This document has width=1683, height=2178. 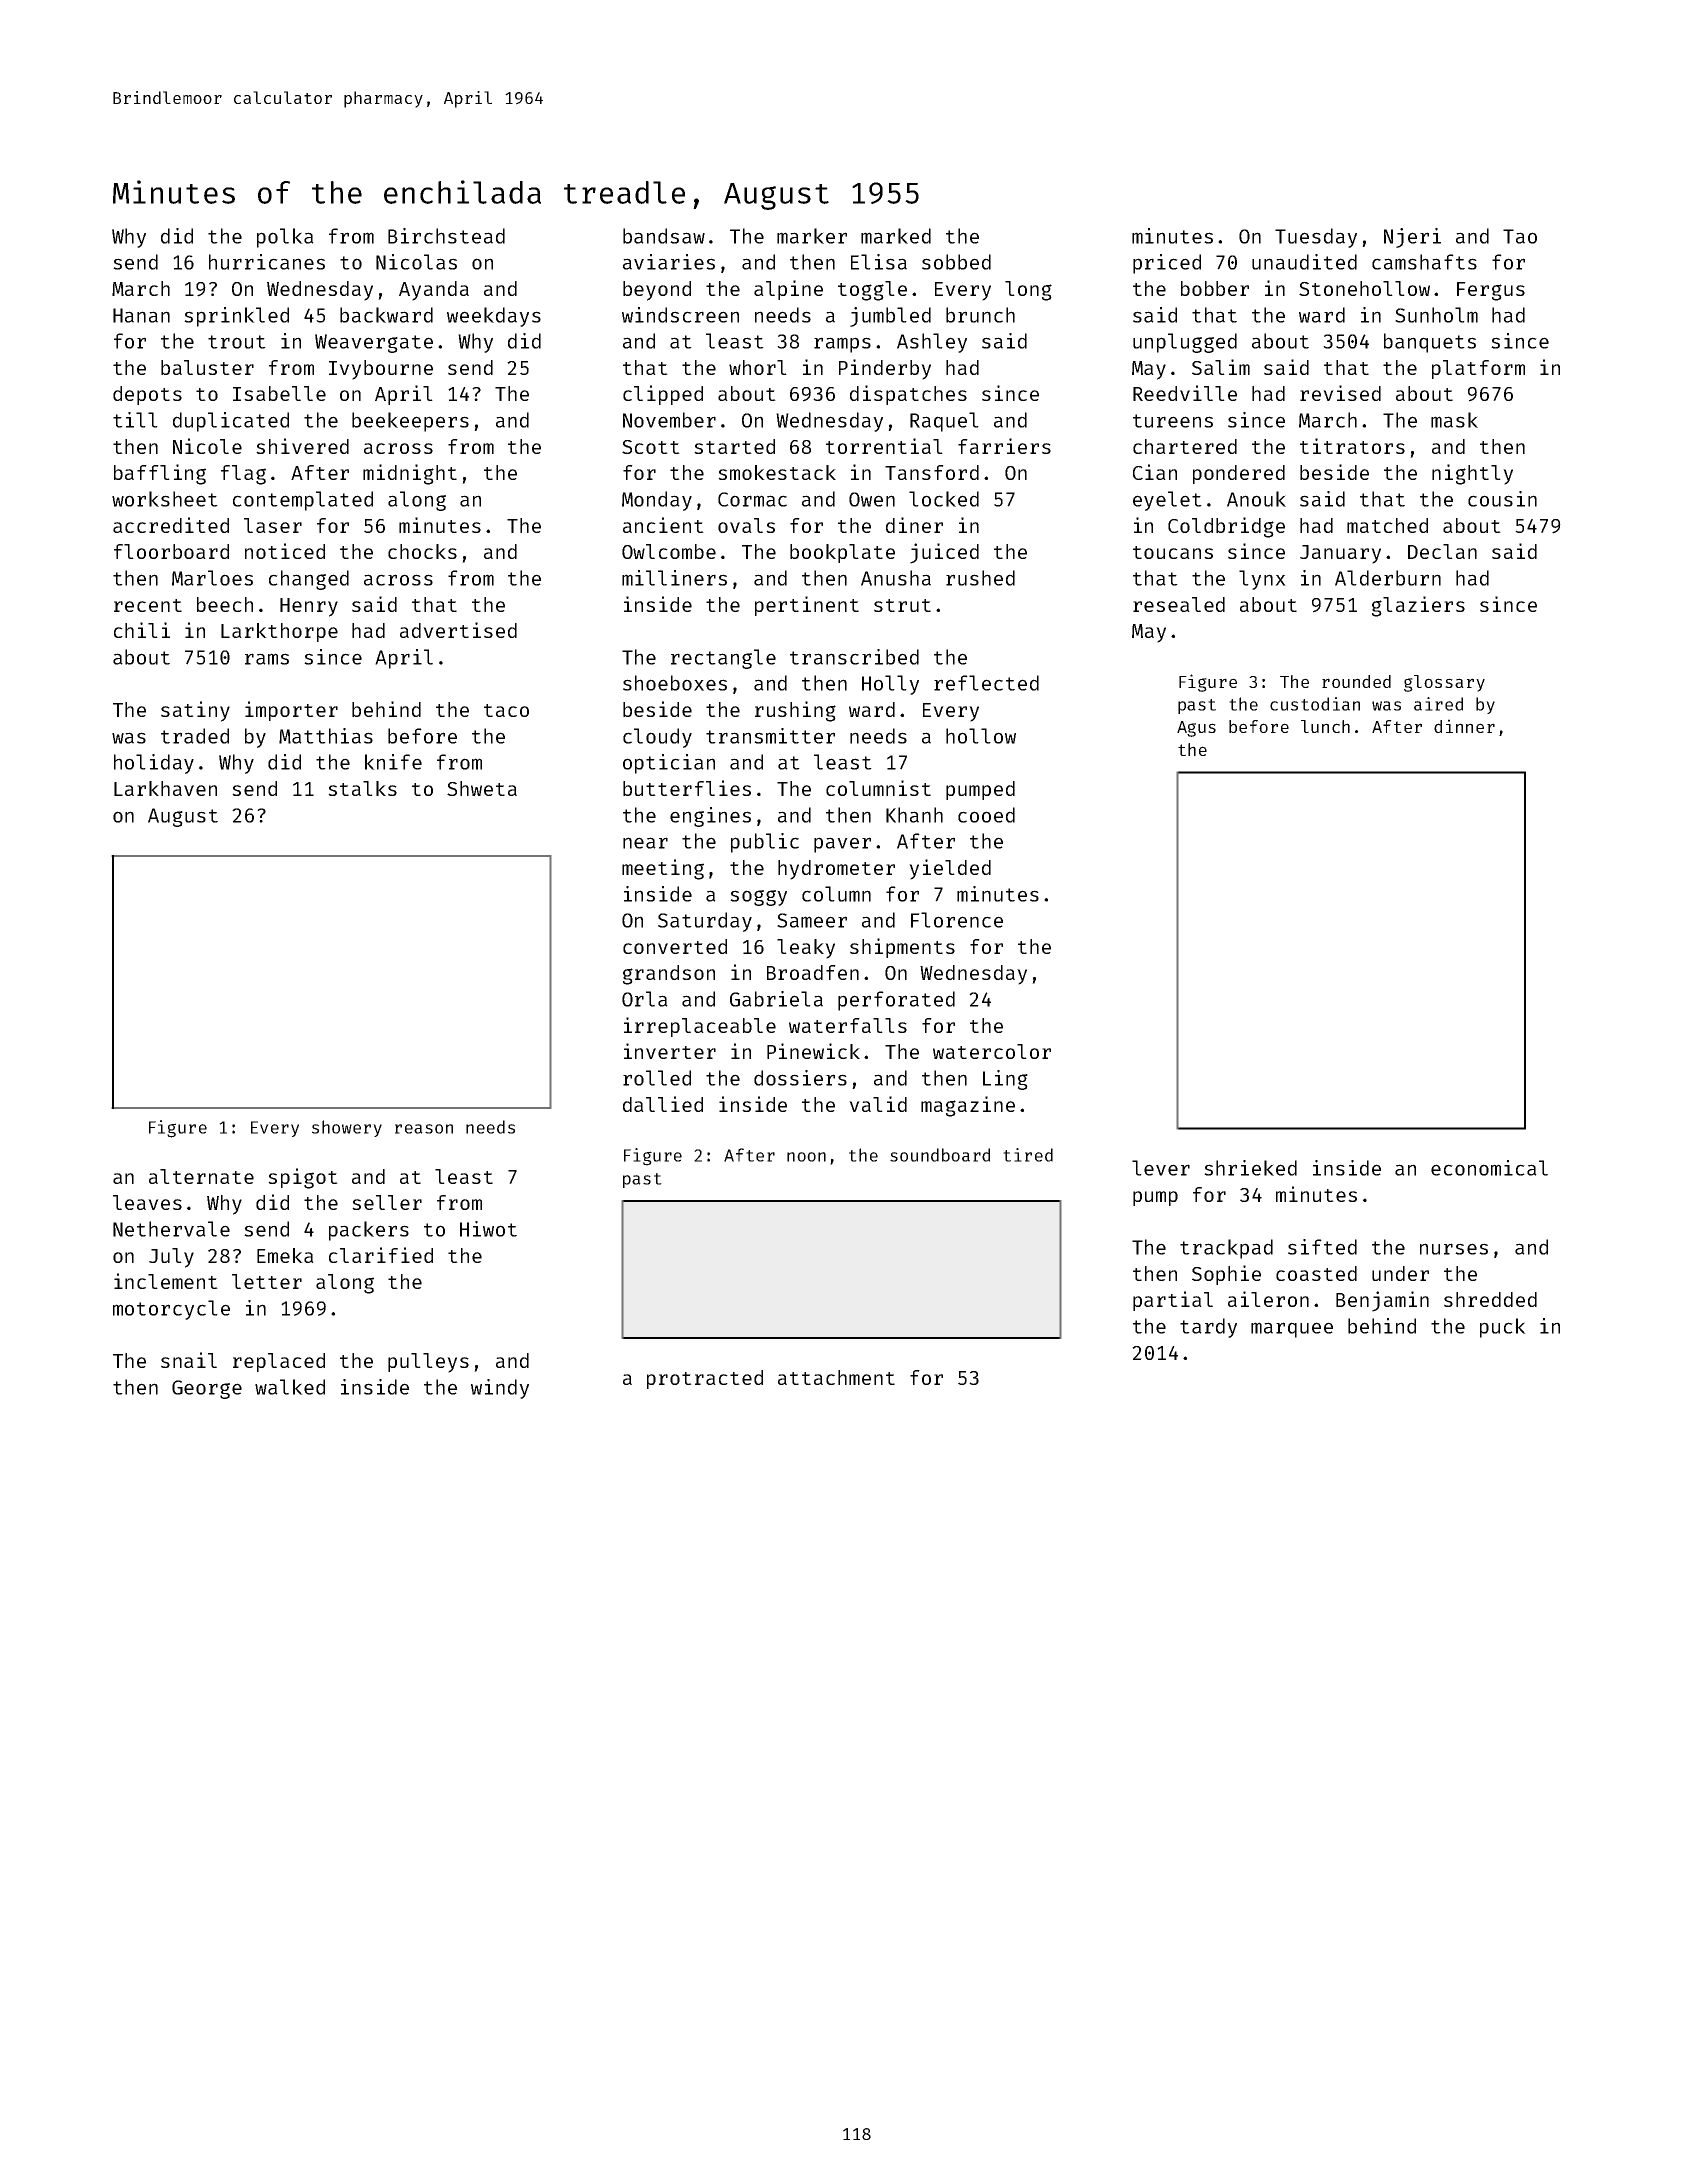 I want to click on soggy, so click(x=758, y=898).
